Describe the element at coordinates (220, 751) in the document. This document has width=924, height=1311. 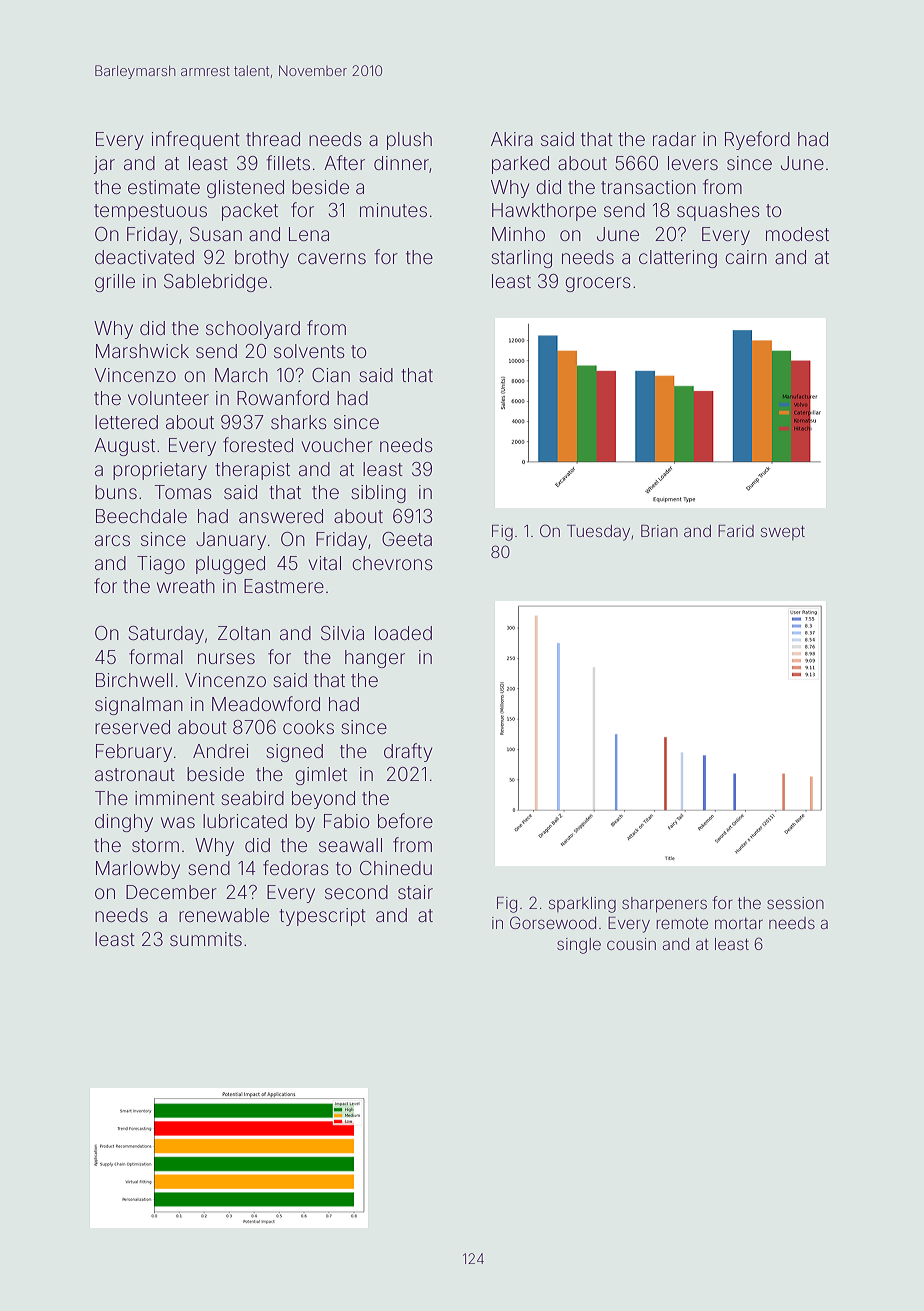
I see `Andrei` at that location.
